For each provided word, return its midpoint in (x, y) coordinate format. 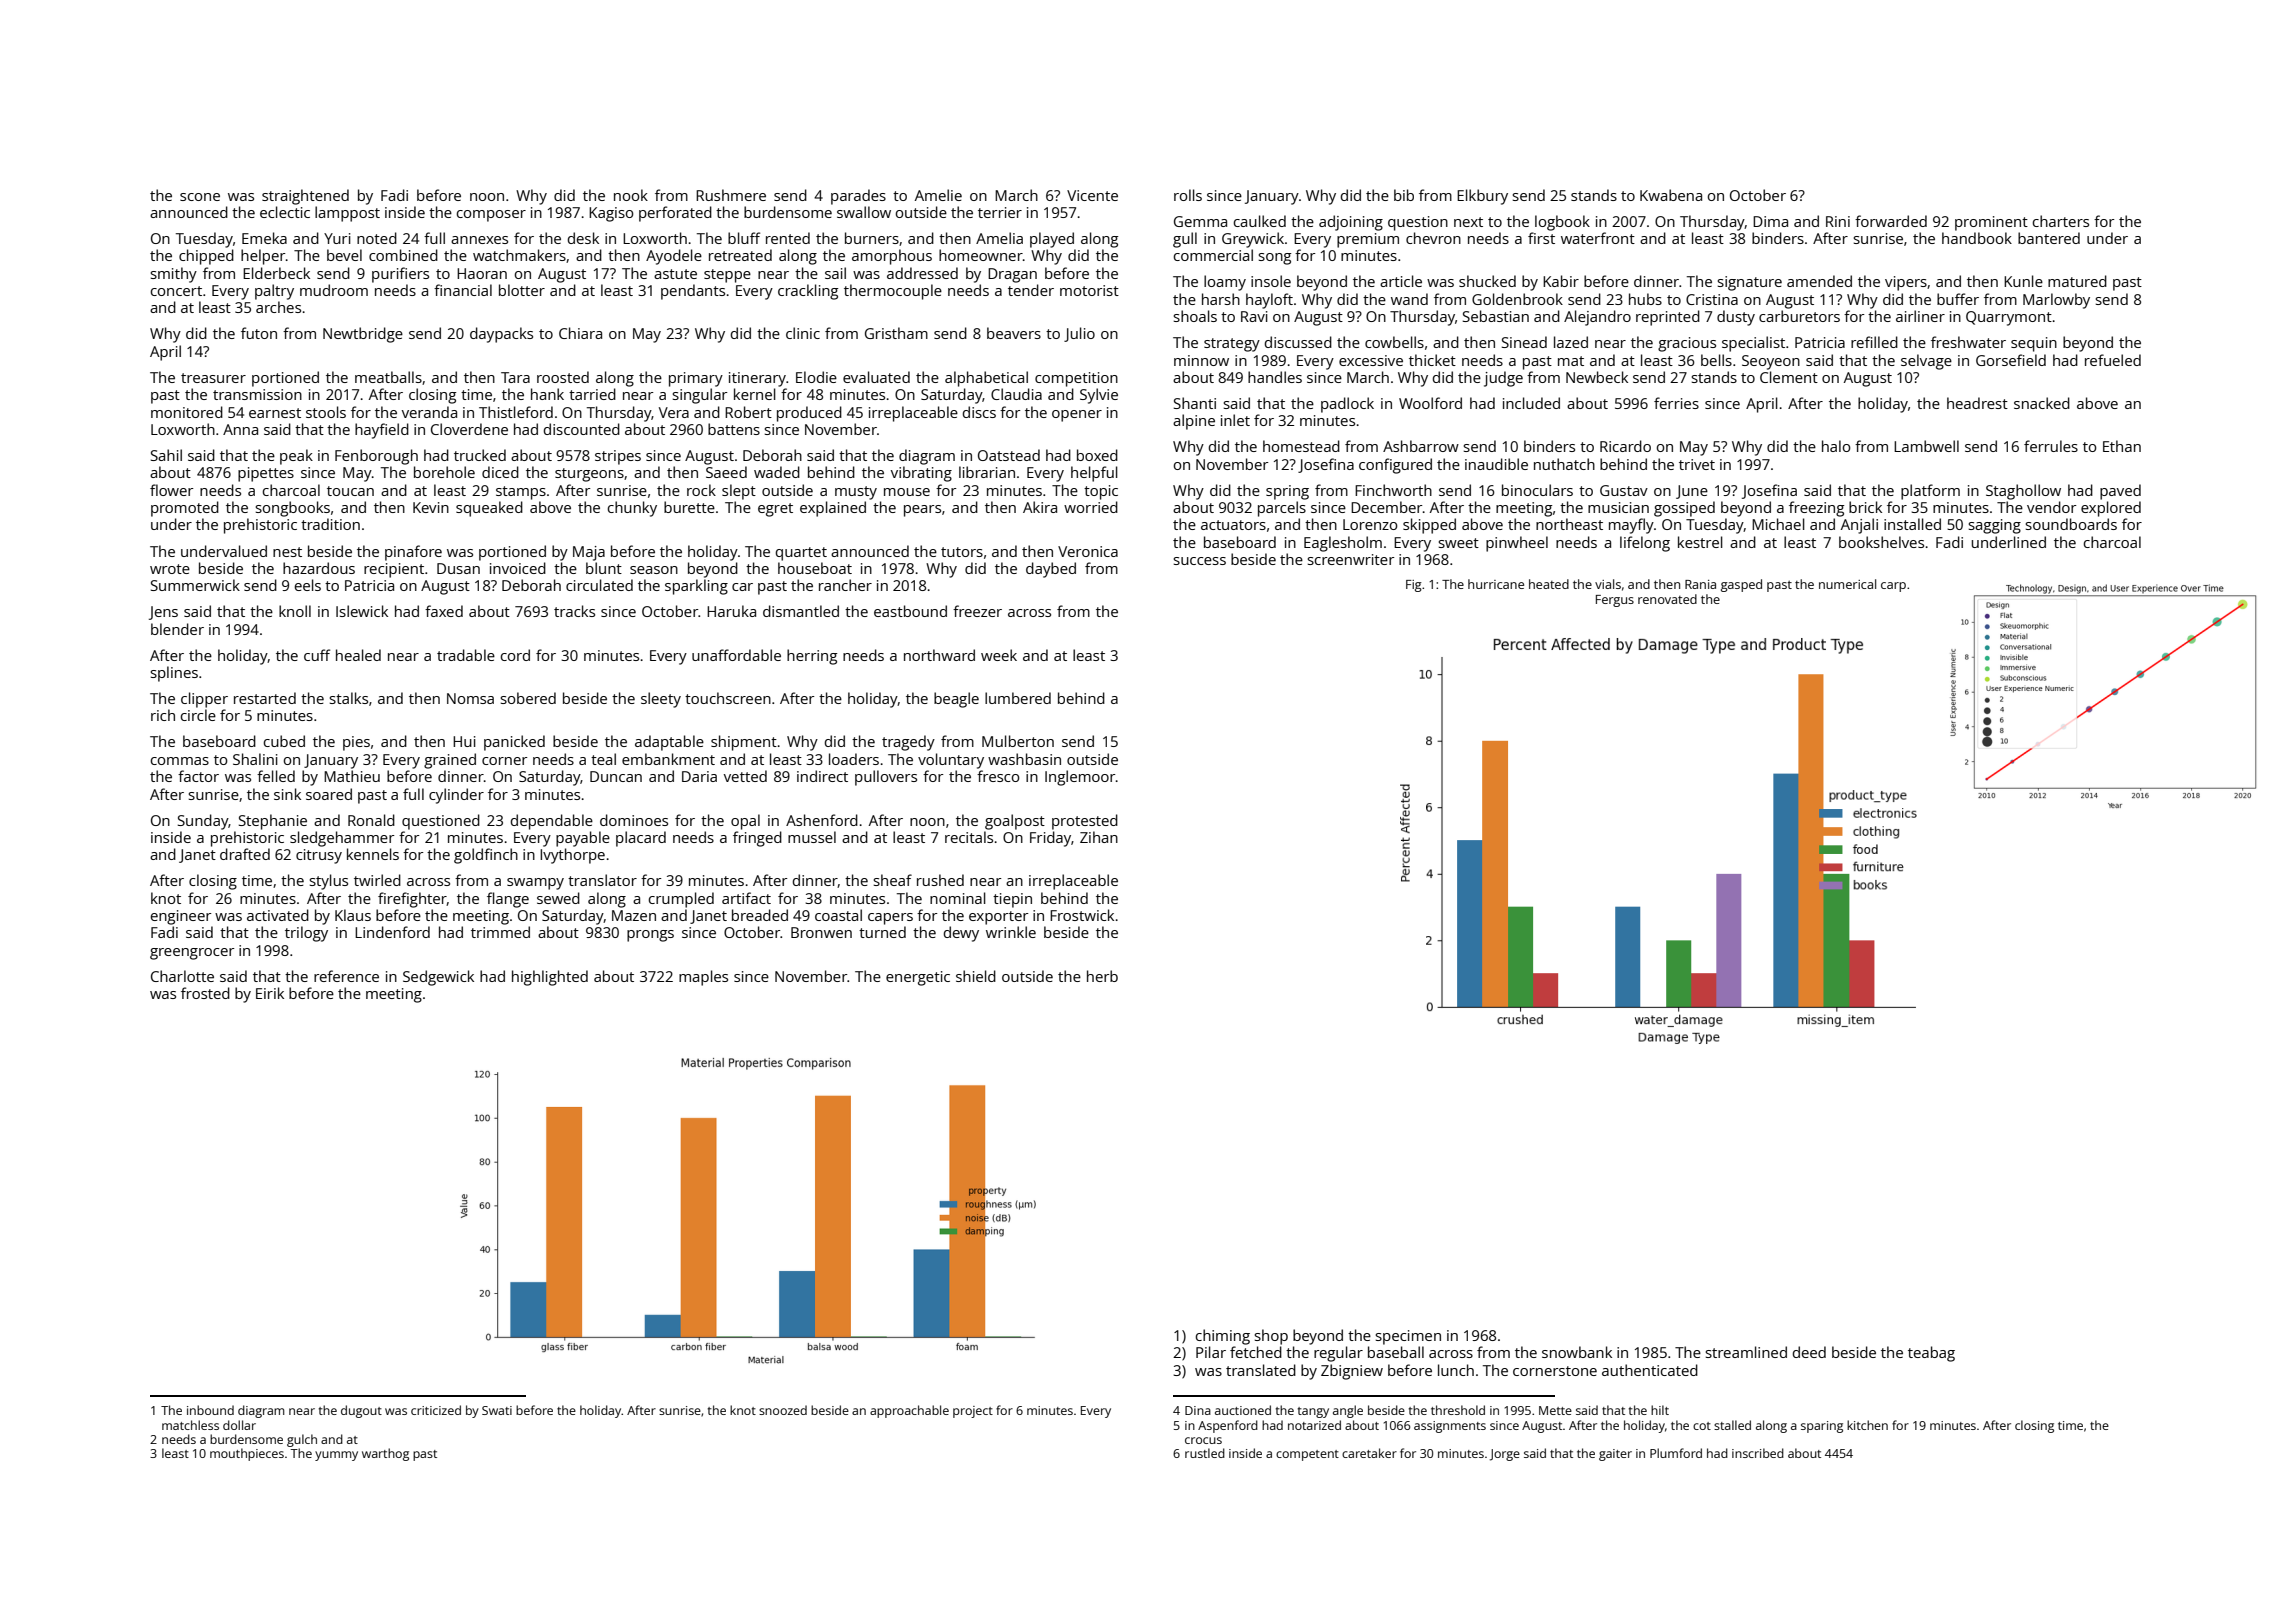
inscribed (1758, 1453)
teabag (1931, 1354)
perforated (675, 214)
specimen (1408, 1337)
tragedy (908, 743)
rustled (1205, 1453)
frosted (205, 993)
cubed (284, 741)
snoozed (783, 1410)
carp (1893, 587)
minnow (1201, 360)
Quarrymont (2009, 318)
